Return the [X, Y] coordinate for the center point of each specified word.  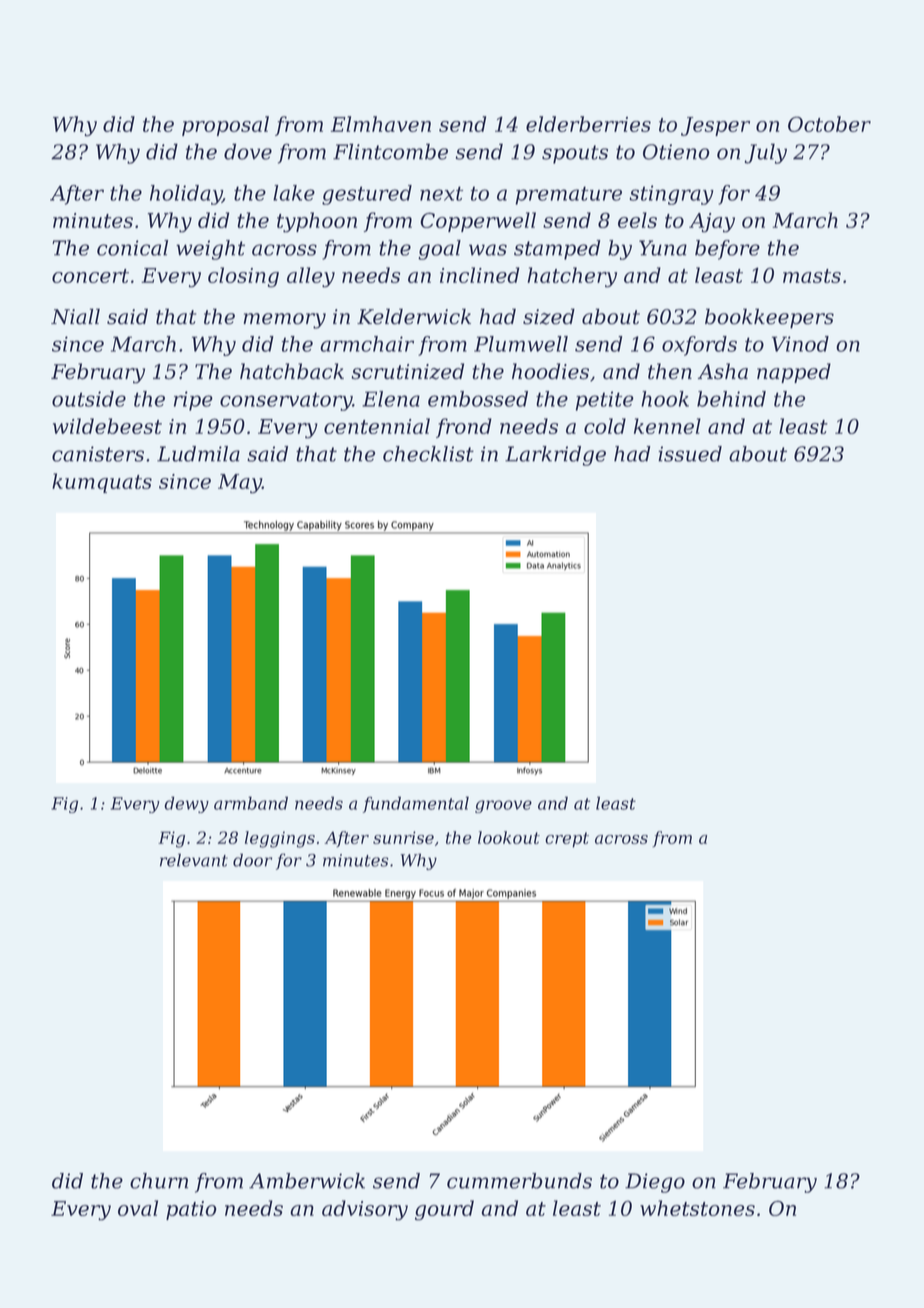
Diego [655, 1183]
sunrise [403, 837]
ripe [193, 401]
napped [794, 373]
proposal [225, 126]
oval [138, 1208]
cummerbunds [519, 1181]
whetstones [697, 1208]
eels [637, 220]
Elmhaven [381, 124]
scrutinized [407, 371]
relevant [194, 860]
